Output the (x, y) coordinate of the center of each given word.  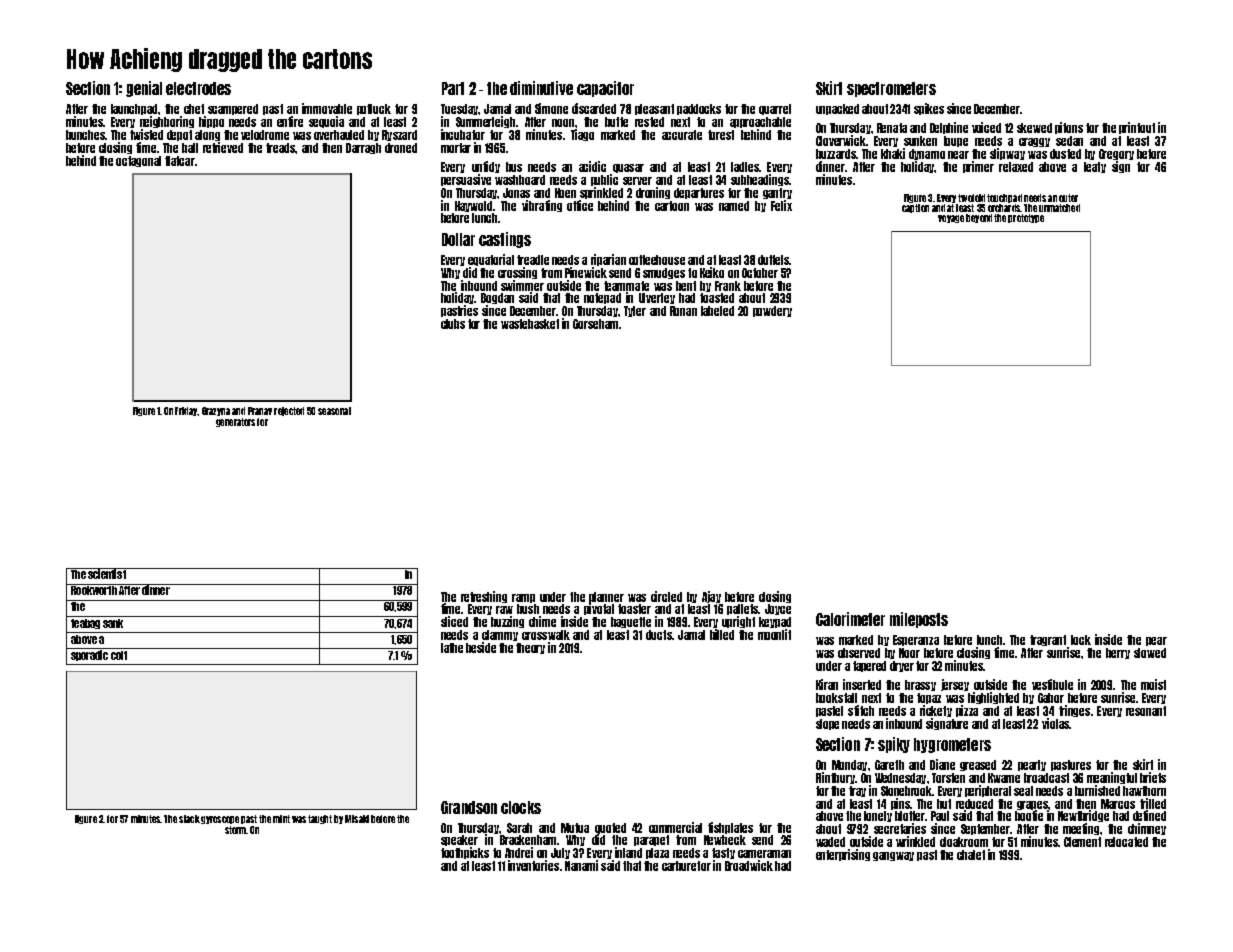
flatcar (180, 161)
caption (915, 208)
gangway (893, 856)
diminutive (541, 88)
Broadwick (749, 865)
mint (281, 819)
